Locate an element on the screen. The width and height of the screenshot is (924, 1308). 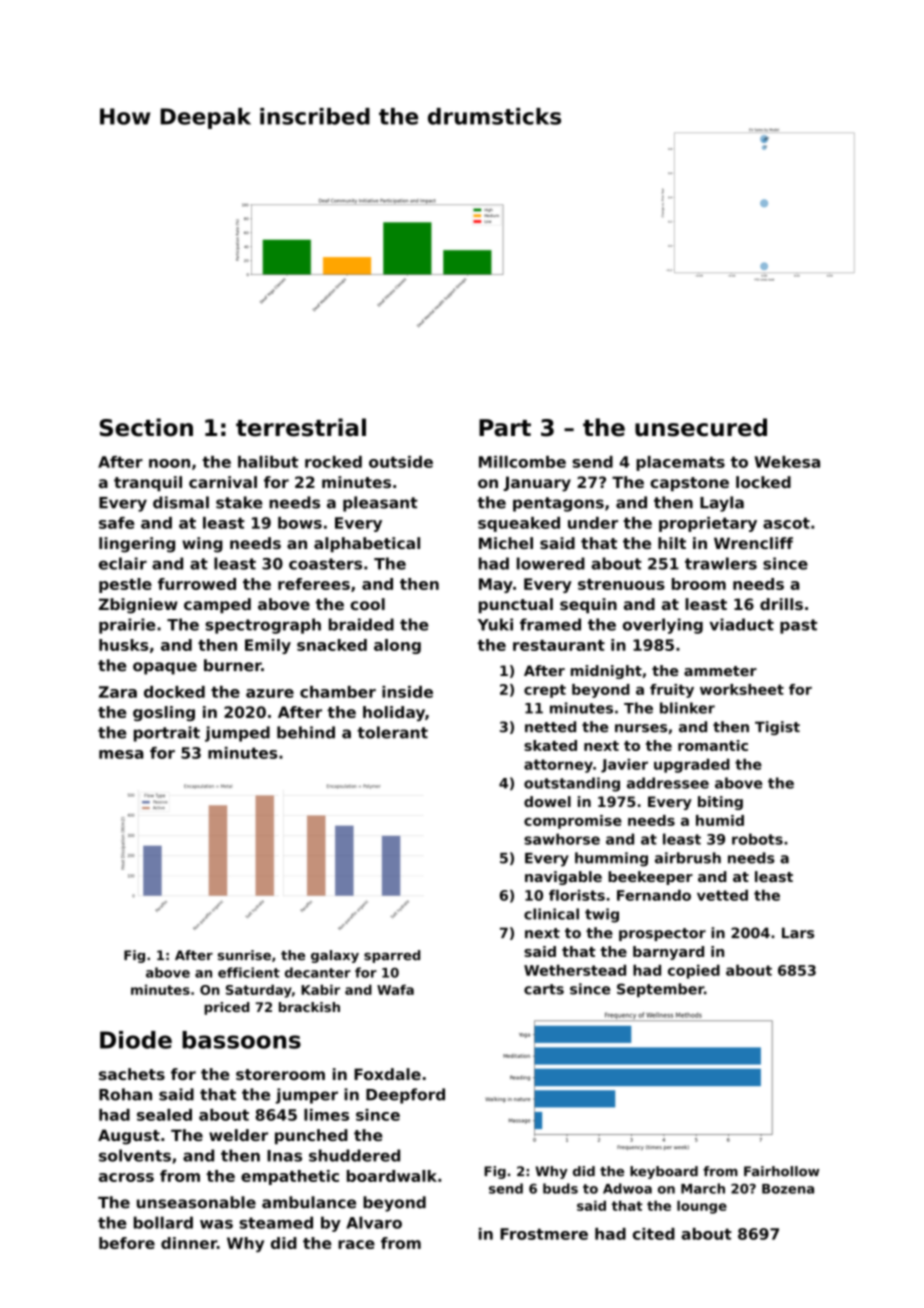
buds is located at coordinates (560, 1188).
